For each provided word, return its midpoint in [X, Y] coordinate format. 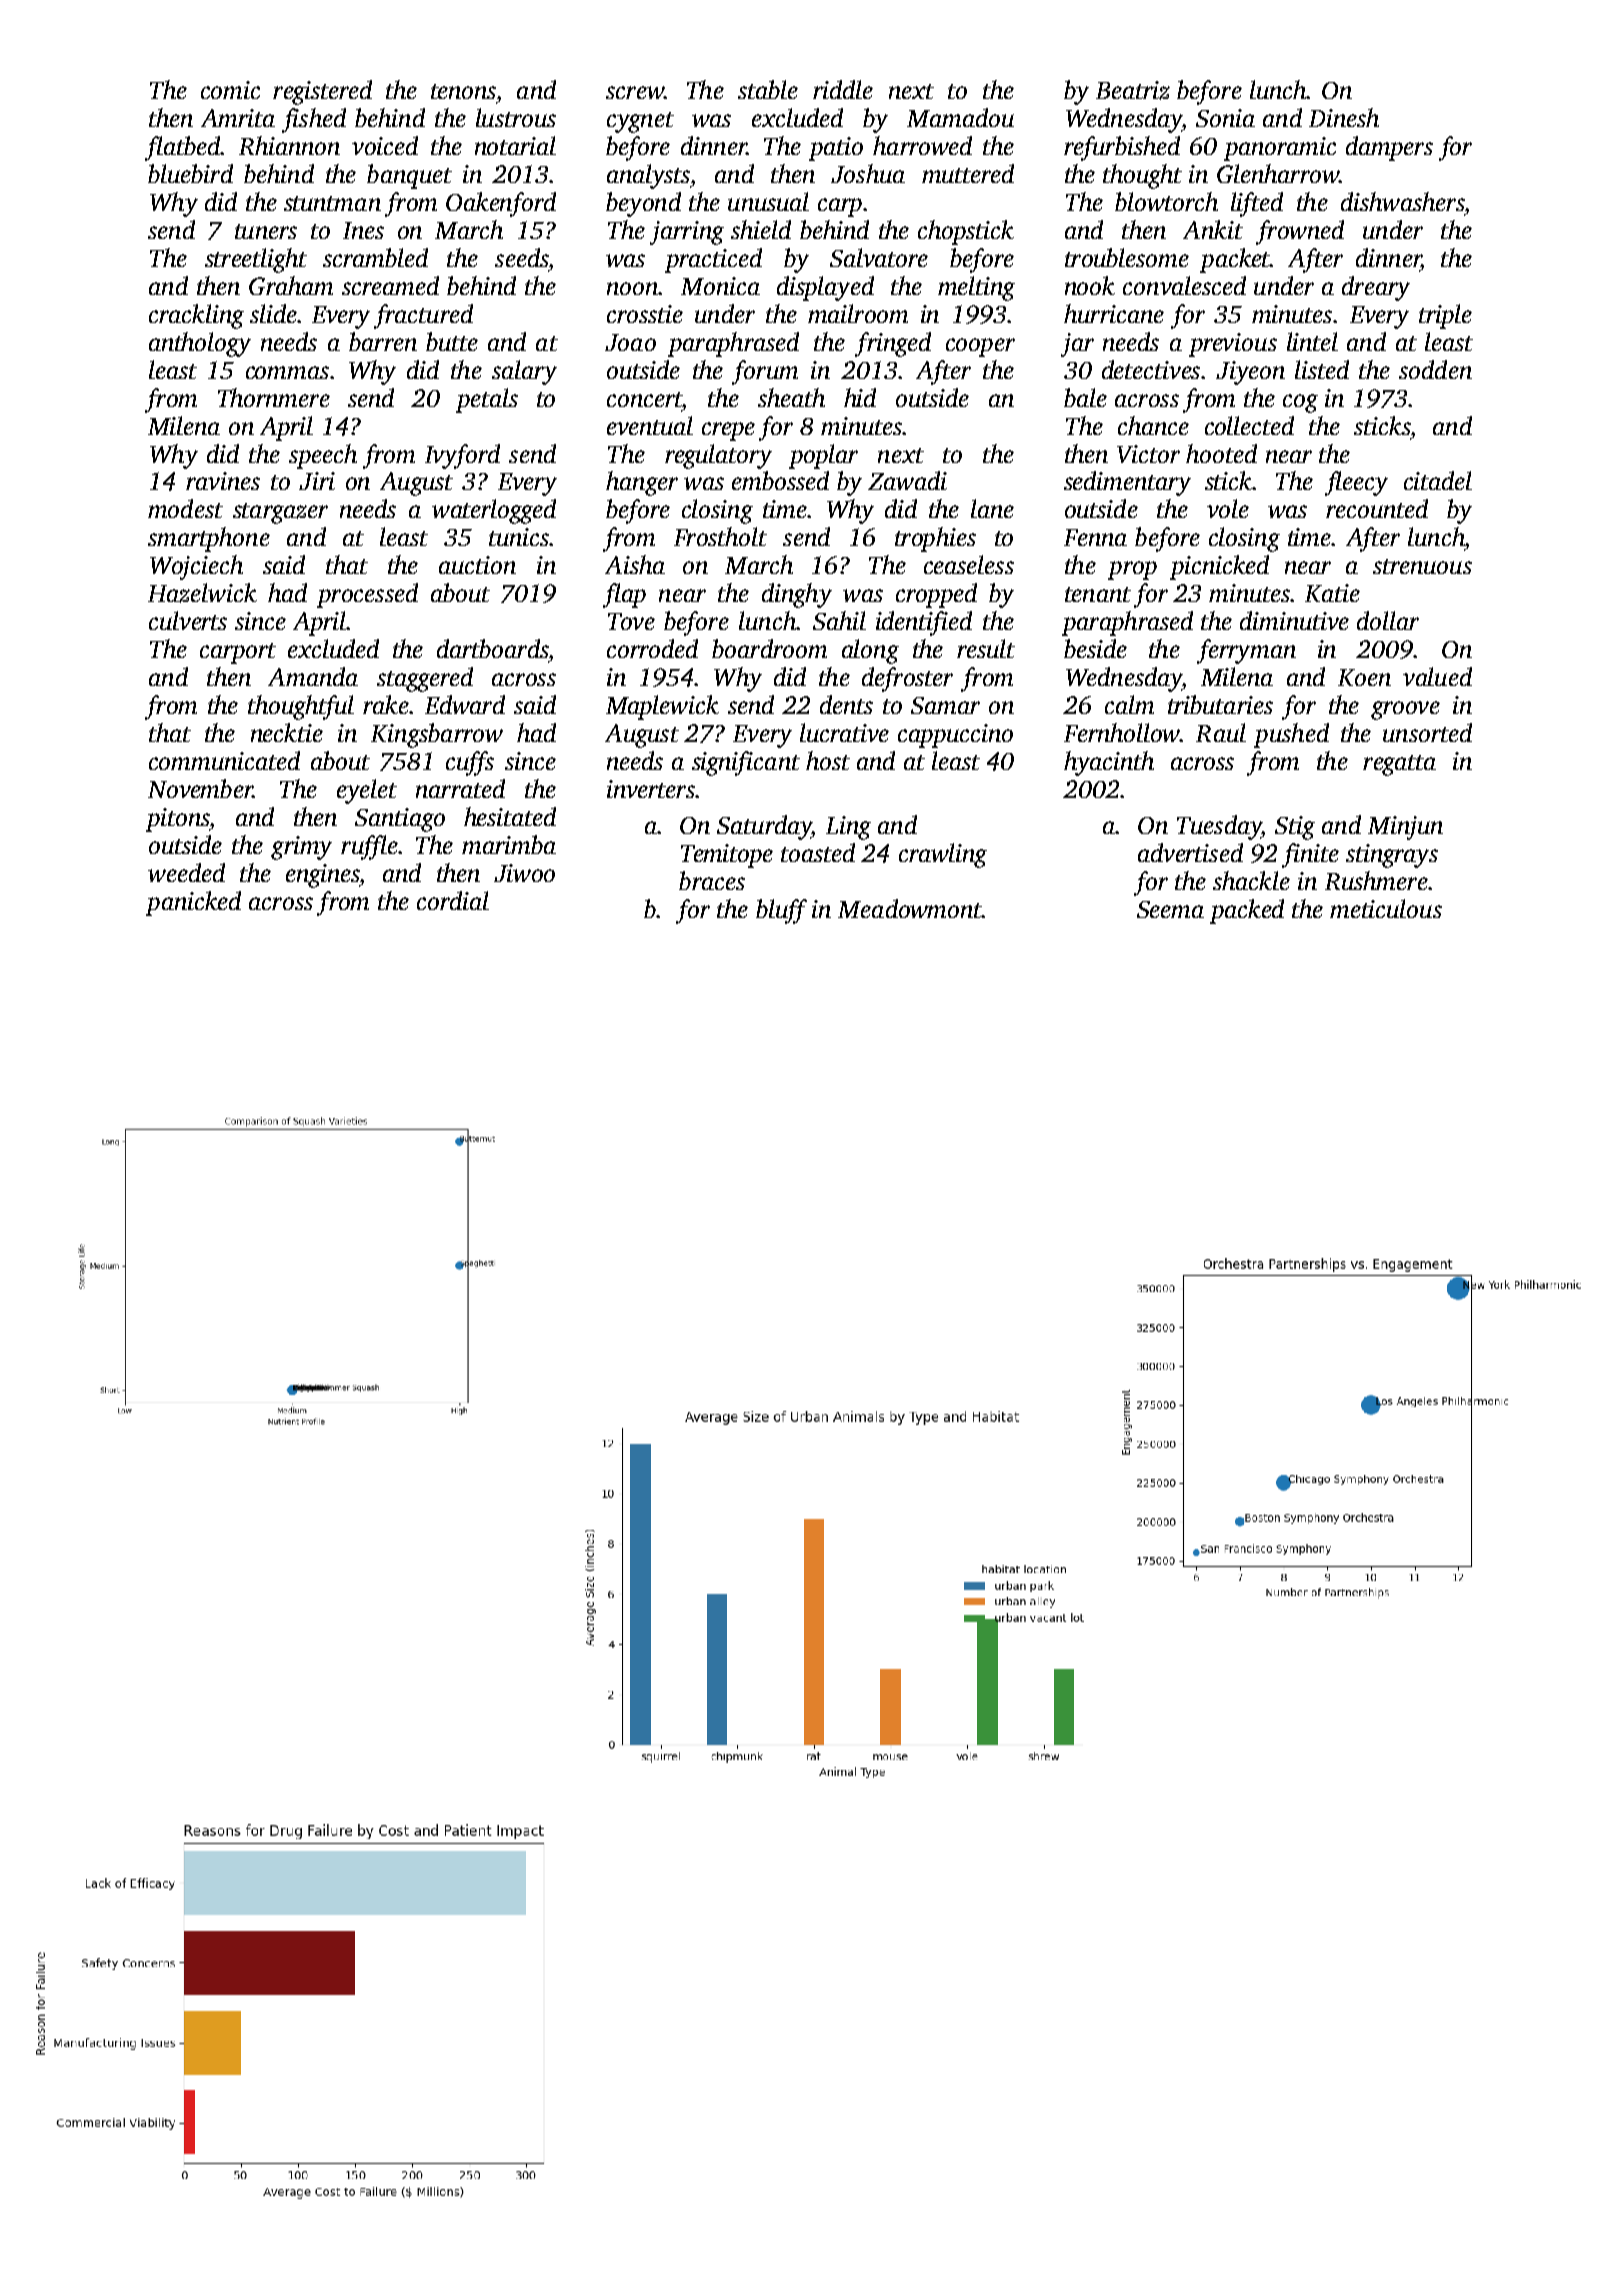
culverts [188, 620]
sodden [1435, 369]
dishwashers [1402, 201]
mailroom [858, 313]
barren [383, 341]
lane [992, 508]
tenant [1098, 594]
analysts [648, 176]
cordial [453, 900]
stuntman [332, 203]
